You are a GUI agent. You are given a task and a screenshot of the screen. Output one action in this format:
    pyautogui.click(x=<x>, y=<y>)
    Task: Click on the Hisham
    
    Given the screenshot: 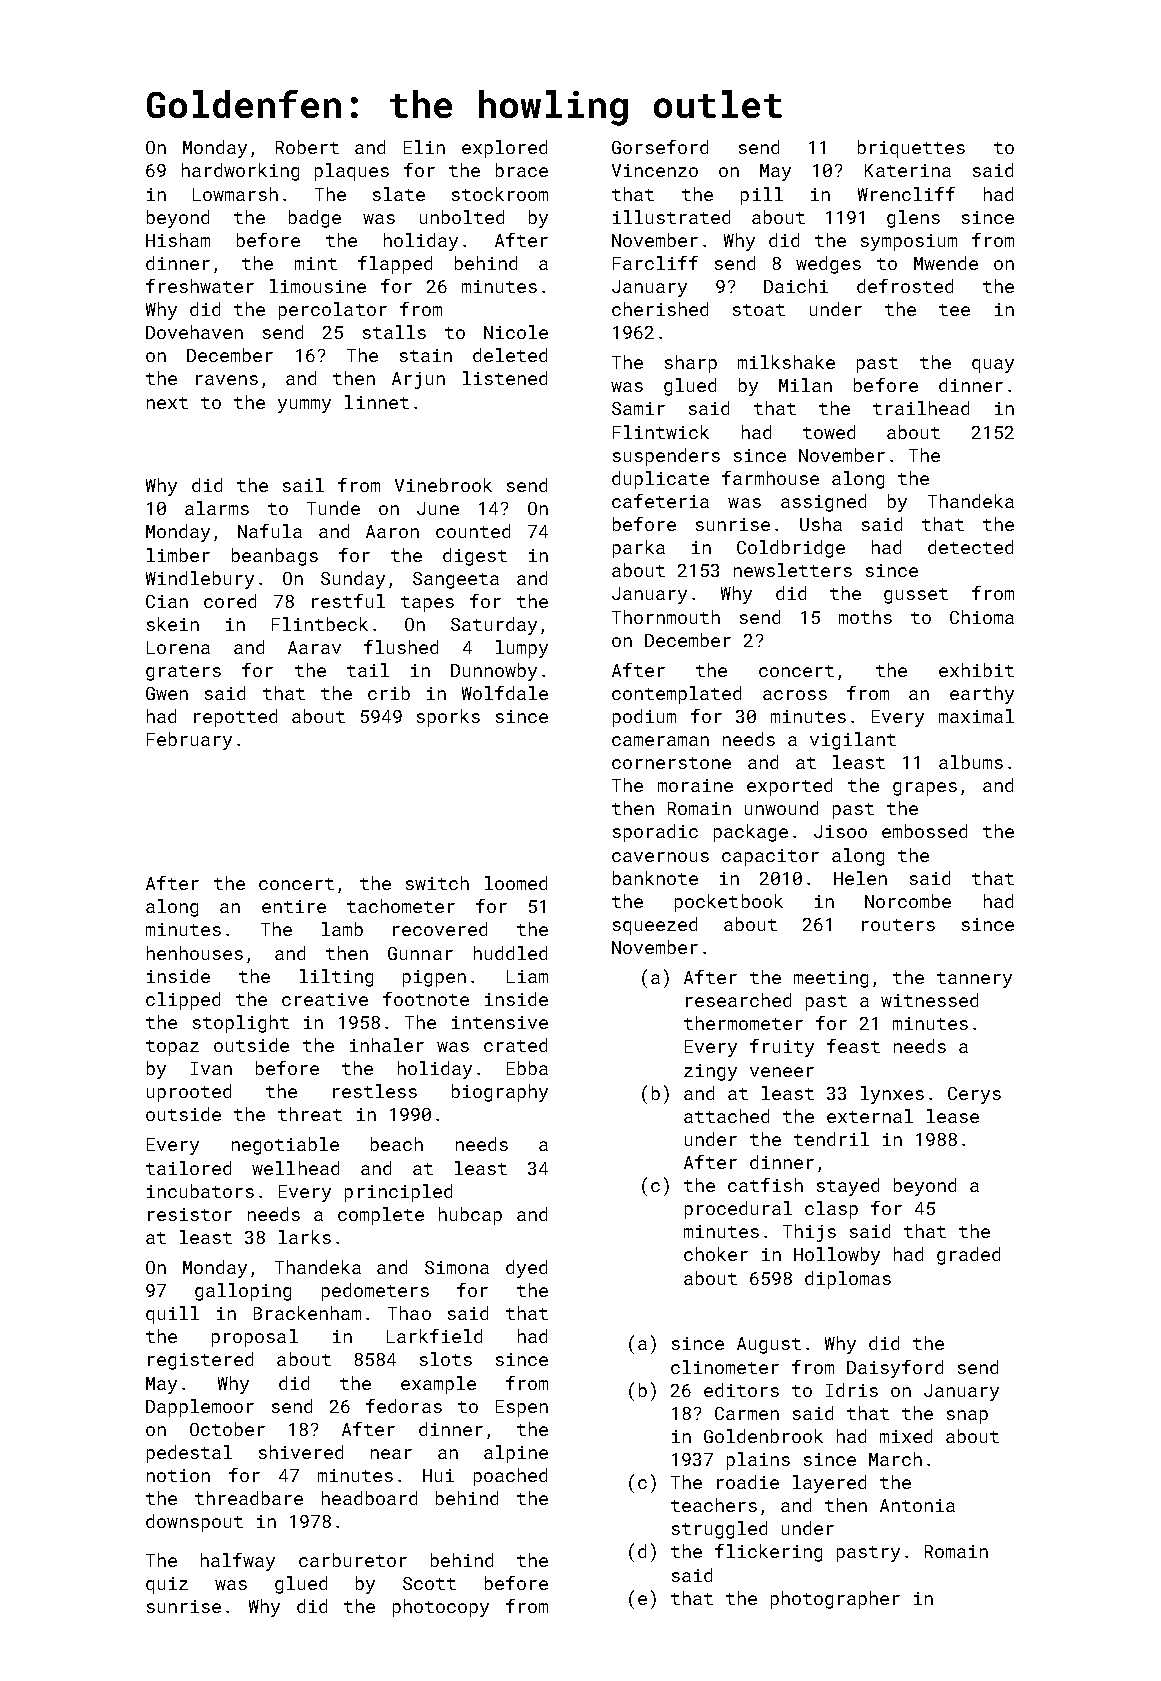 What is the action you would take?
    pyautogui.click(x=178, y=240)
